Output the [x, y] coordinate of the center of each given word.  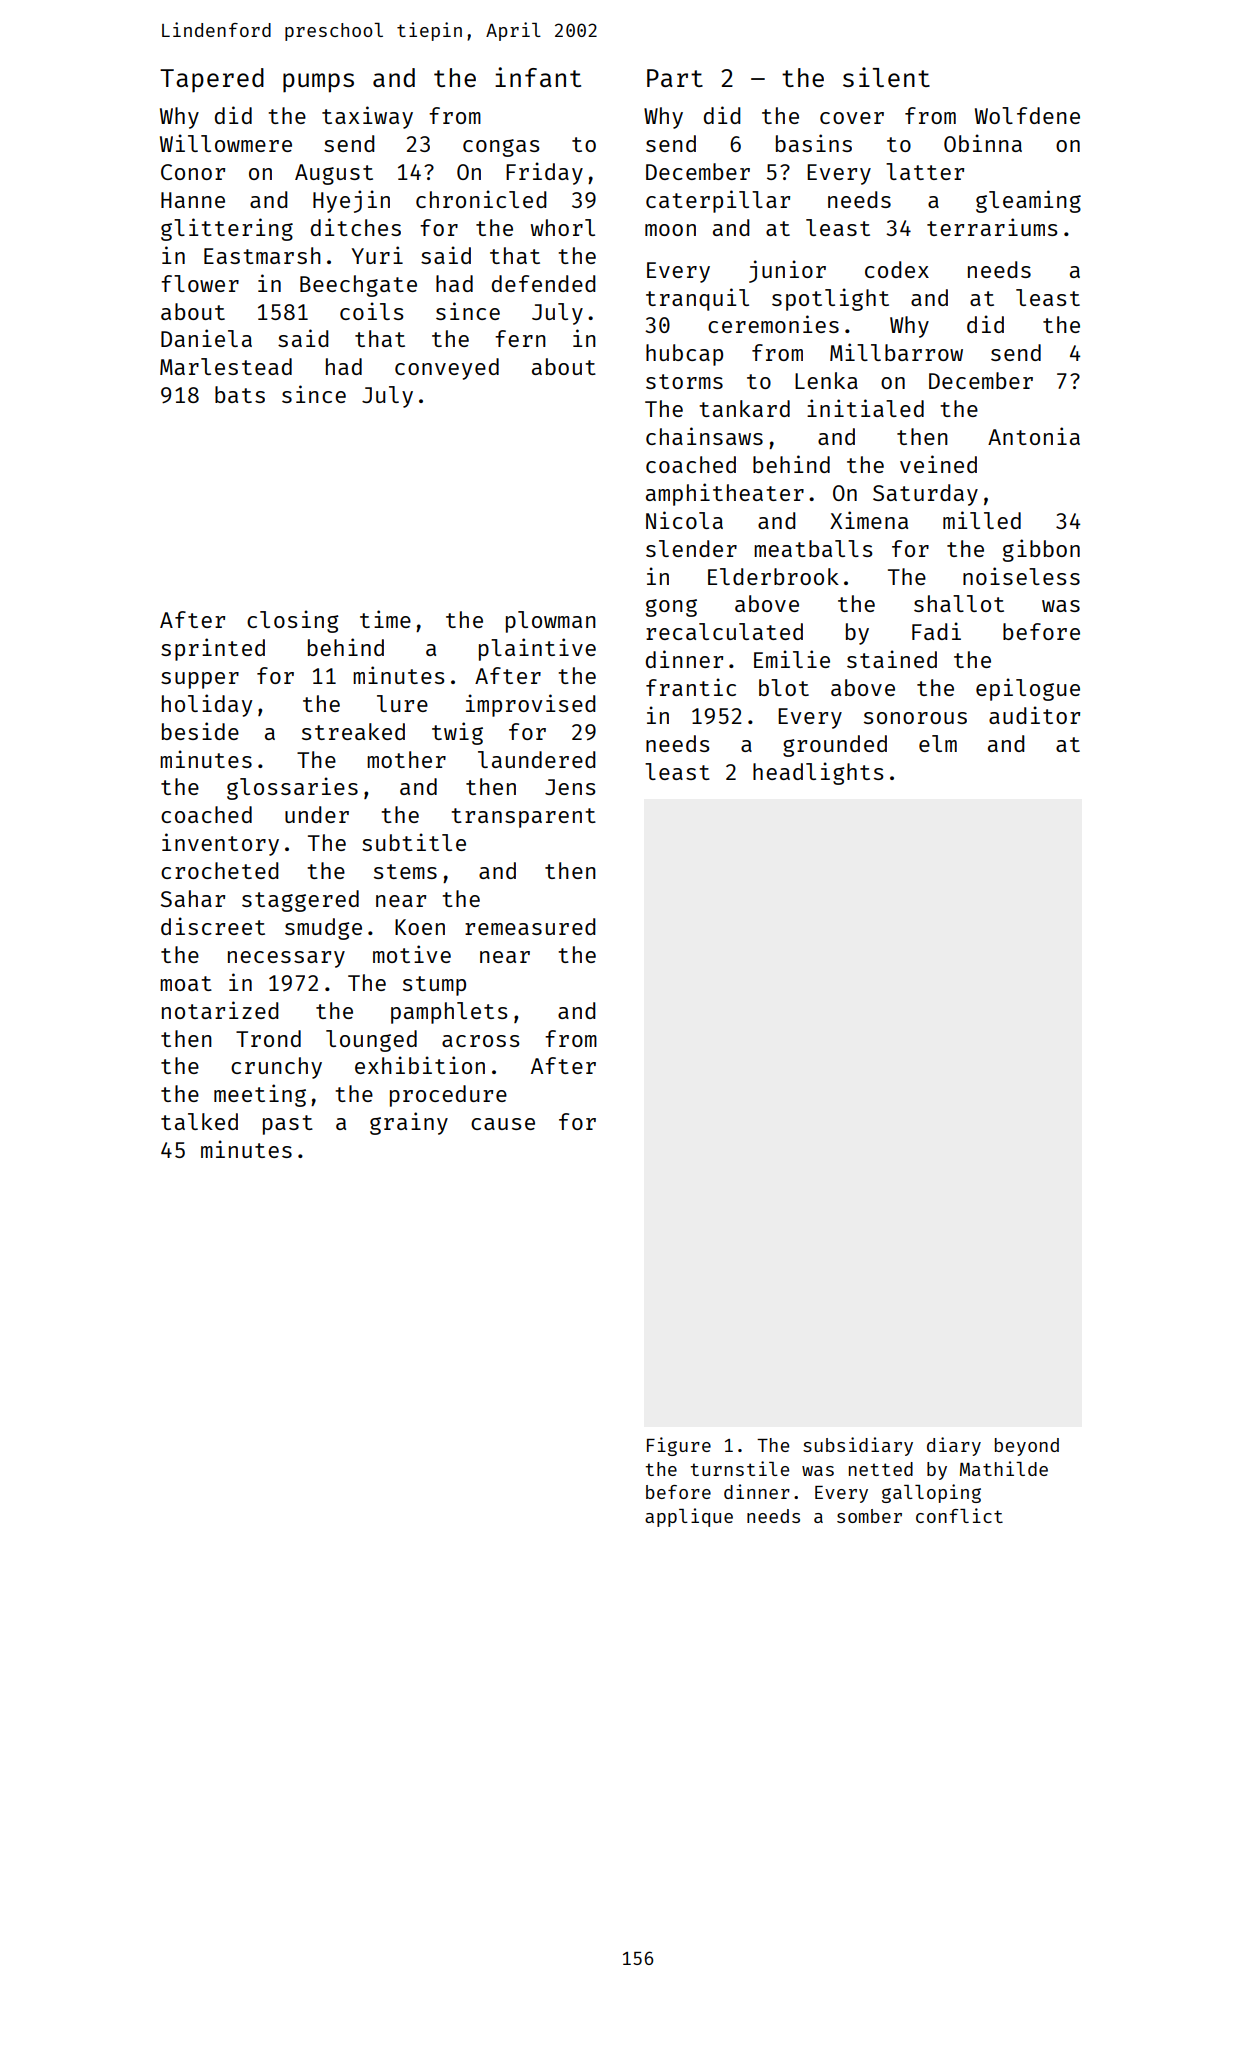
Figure [679, 1446]
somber [869, 1516]
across [481, 1041]
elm [938, 743]
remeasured [530, 926]
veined [938, 464]
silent [886, 77]
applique [689, 1517]
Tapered [212, 80]
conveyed [447, 369]
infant [538, 77]
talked [199, 1121]
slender [691, 548]
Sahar [193, 898]
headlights [818, 773]
